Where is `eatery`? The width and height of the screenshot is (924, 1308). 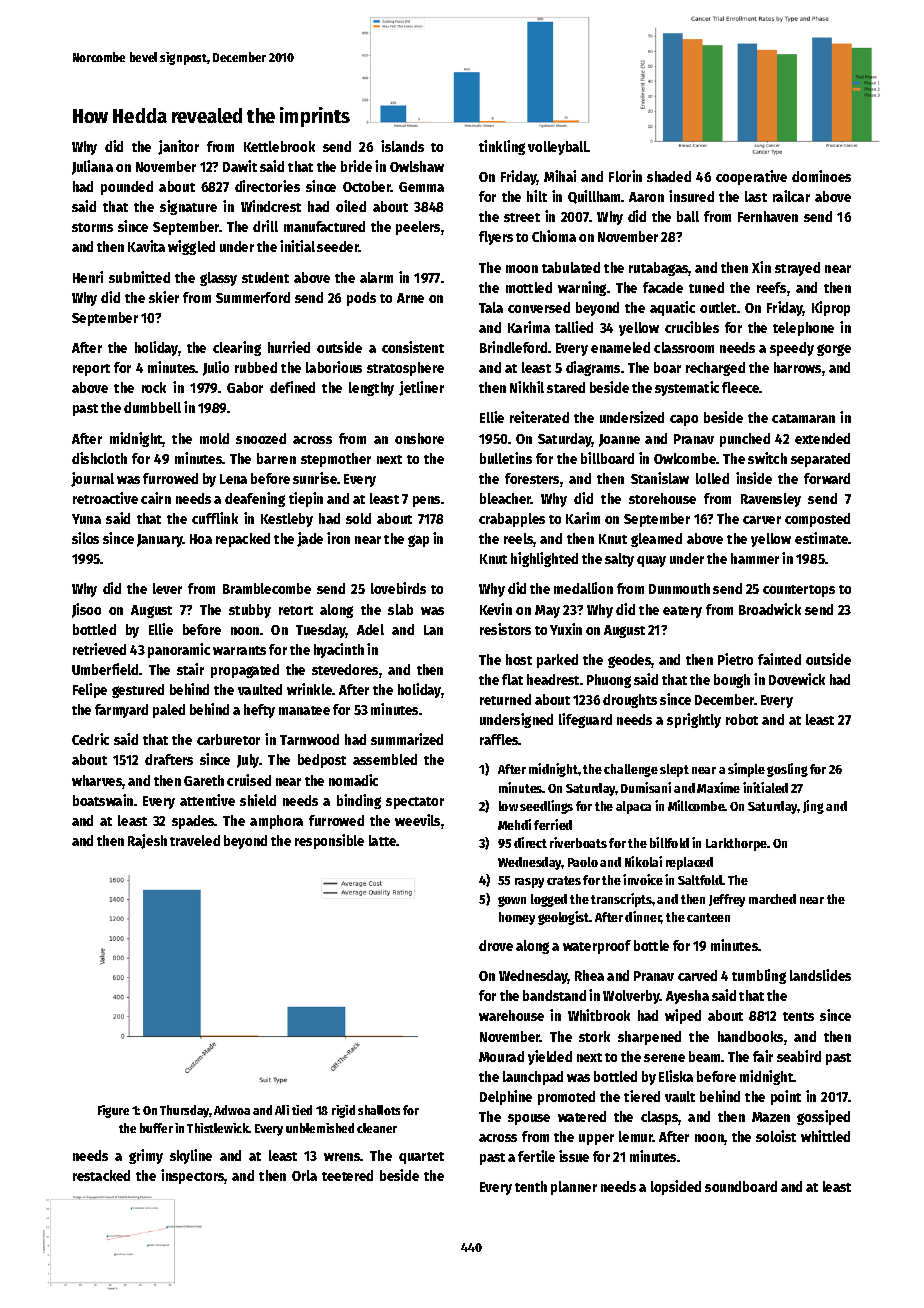 eatery is located at coordinates (682, 612).
